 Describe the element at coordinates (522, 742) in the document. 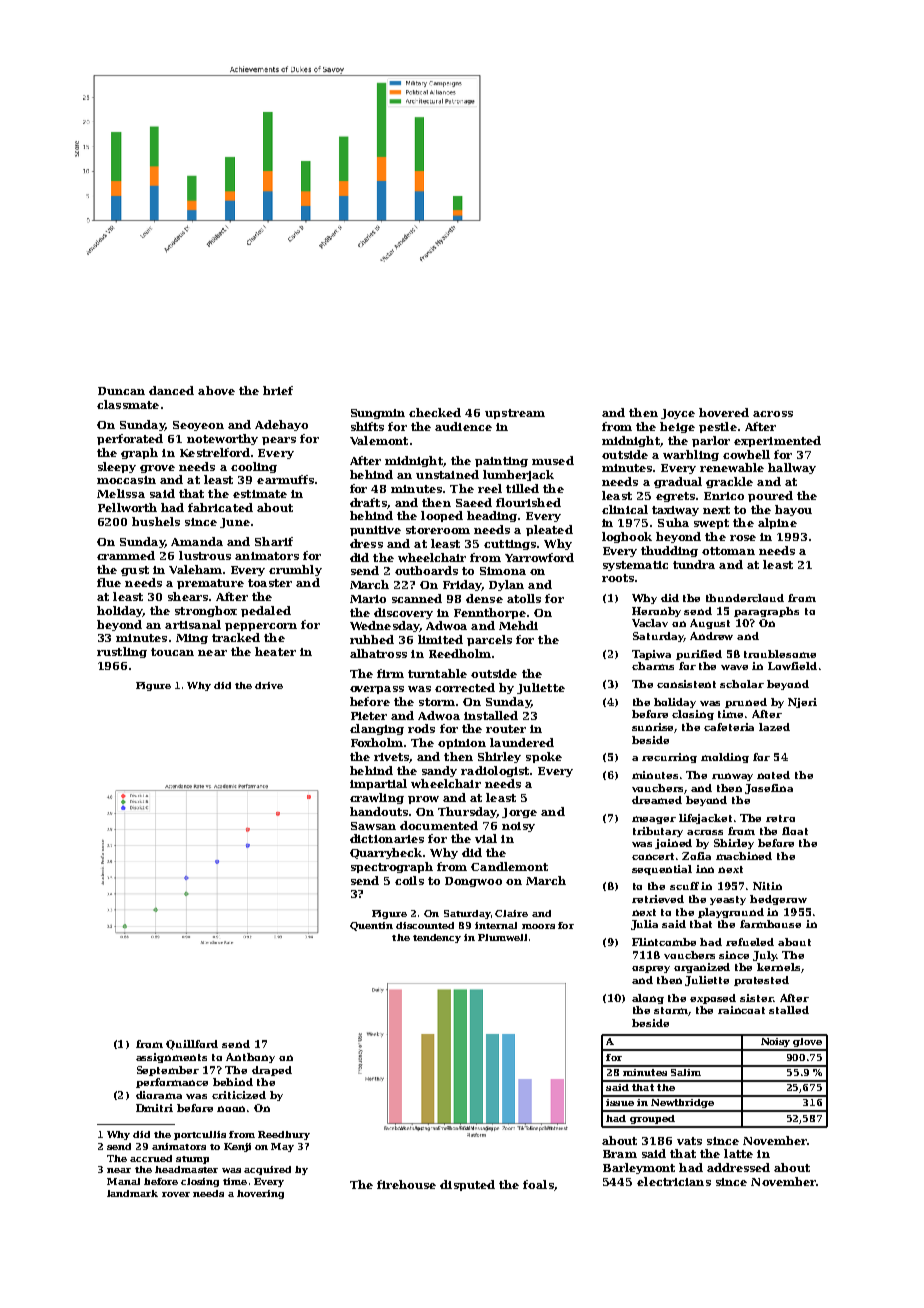

I see `laundered` at that location.
